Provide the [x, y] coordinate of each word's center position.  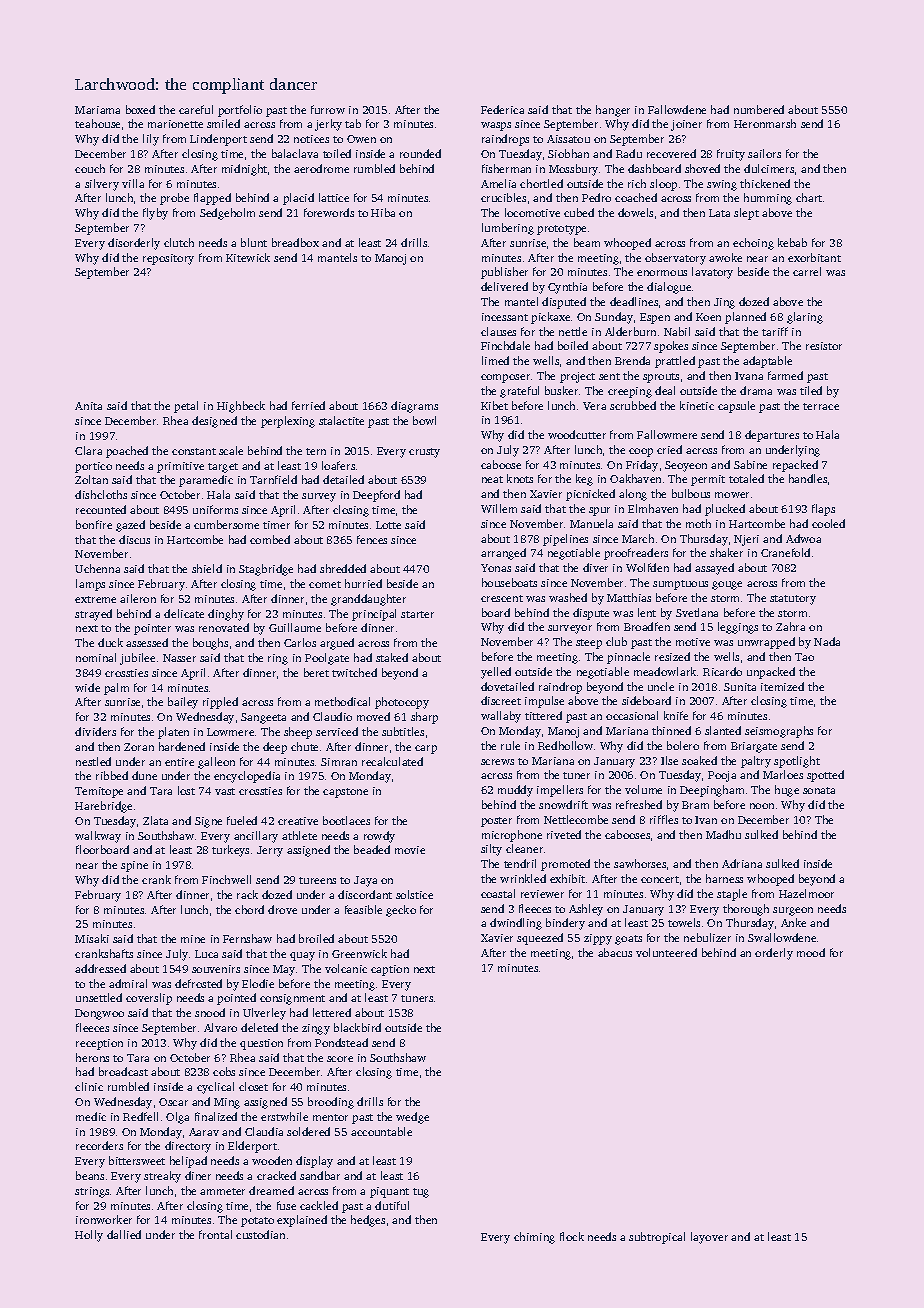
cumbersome [226, 524]
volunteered [666, 952]
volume [643, 789]
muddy [515, 791]
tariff [775, 331]
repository [168, 259]
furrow [328, 109]
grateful [519, 392]
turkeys [230, 851]
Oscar [173, 1102]
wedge [412, 1118]
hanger [613, 111]
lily [151, 140]
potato [257, 1222]
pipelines [565, 540]
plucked [725, 510]
